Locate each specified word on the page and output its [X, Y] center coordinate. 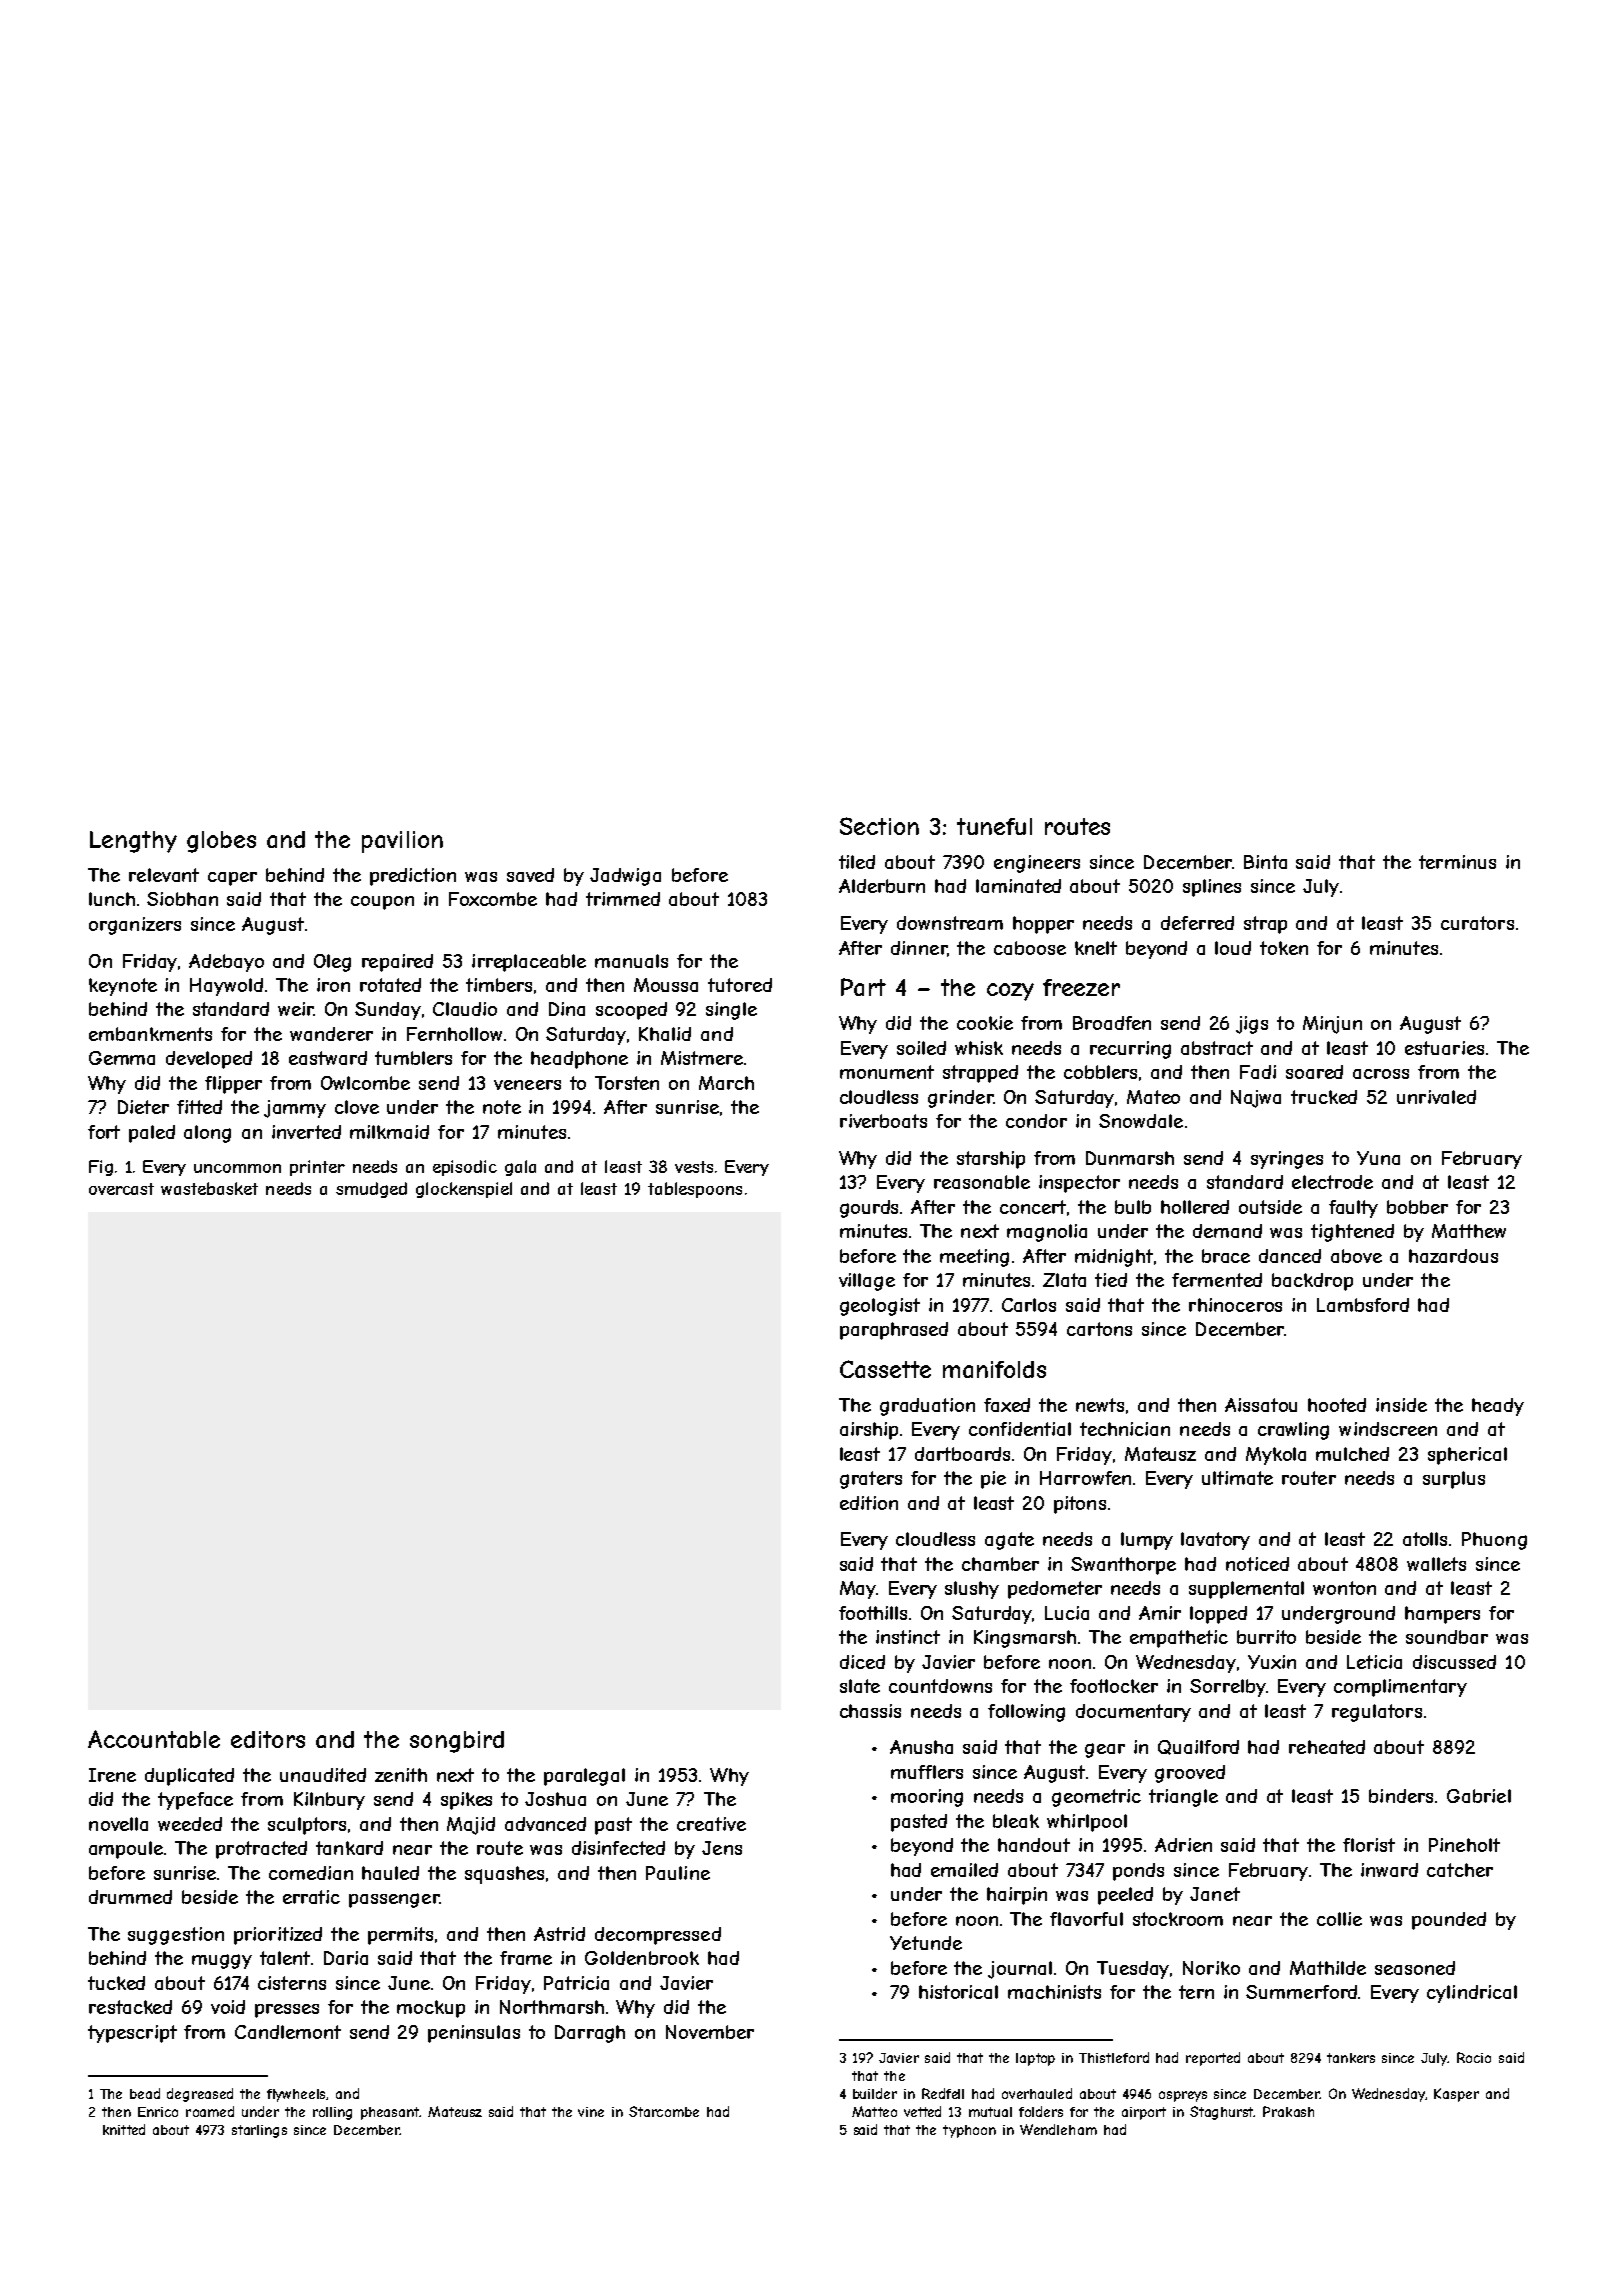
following [1026, 1713]
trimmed [623, 899]
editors [268, 1739]
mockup [431, 2009]
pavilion [402, 842]
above [1356, 1256]
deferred [1197, 923]
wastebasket [209, 1188]
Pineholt [1464, 1845]
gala [520, 1168]
